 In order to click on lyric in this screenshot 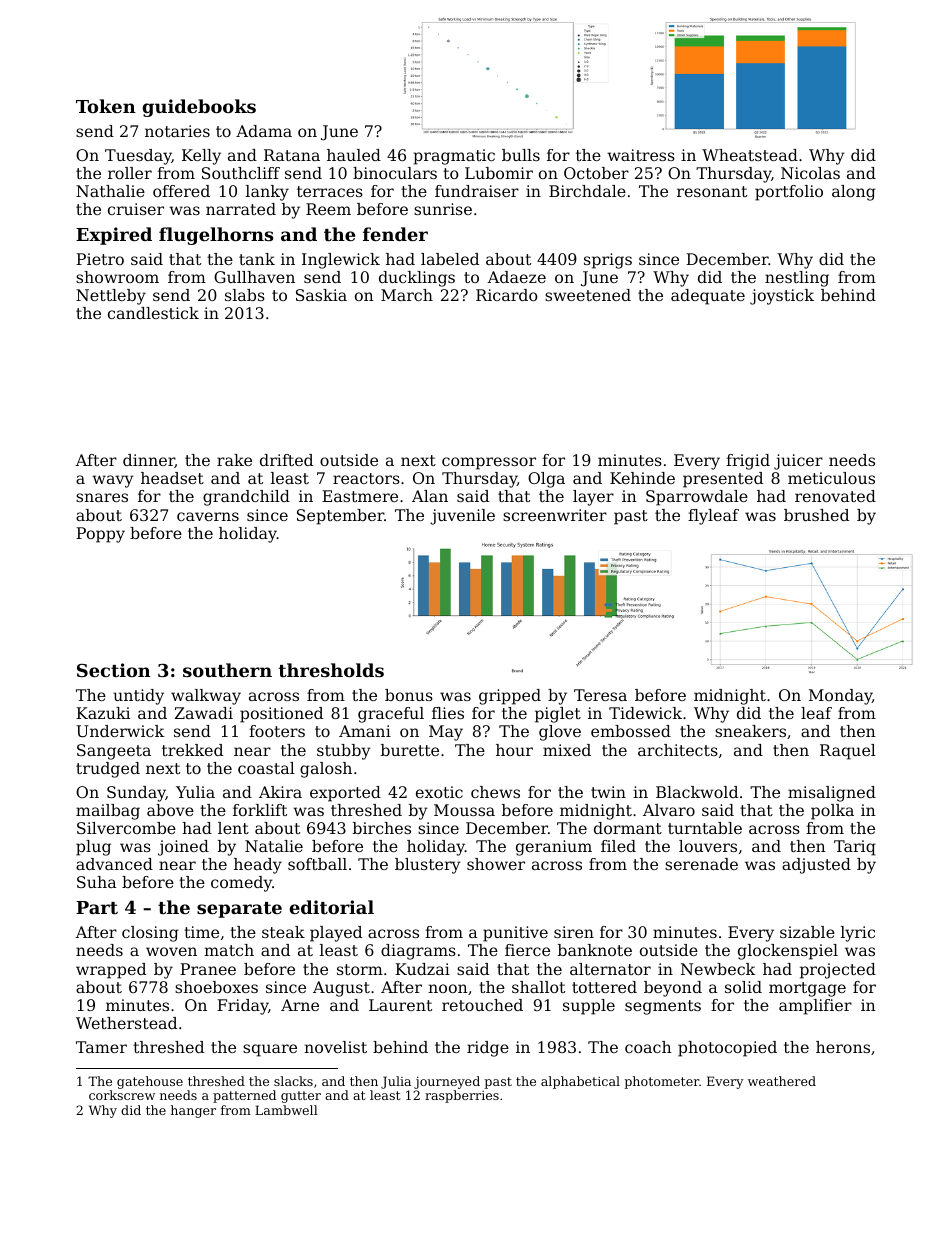, I will do `click(858, 934)`.
